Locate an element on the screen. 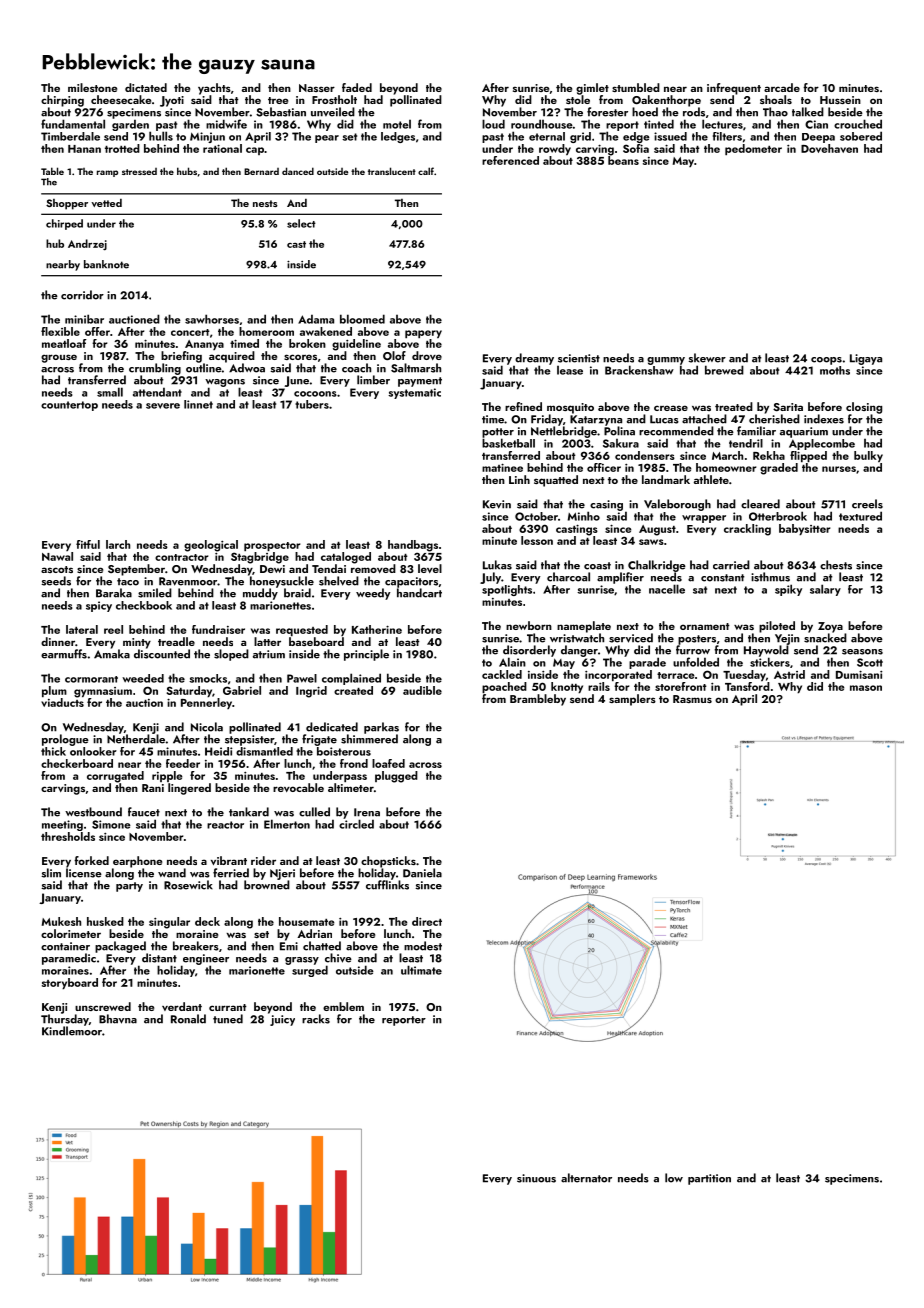 This screenshot has width=924, height=1308. skewer is located at coordinates (707, 358).
